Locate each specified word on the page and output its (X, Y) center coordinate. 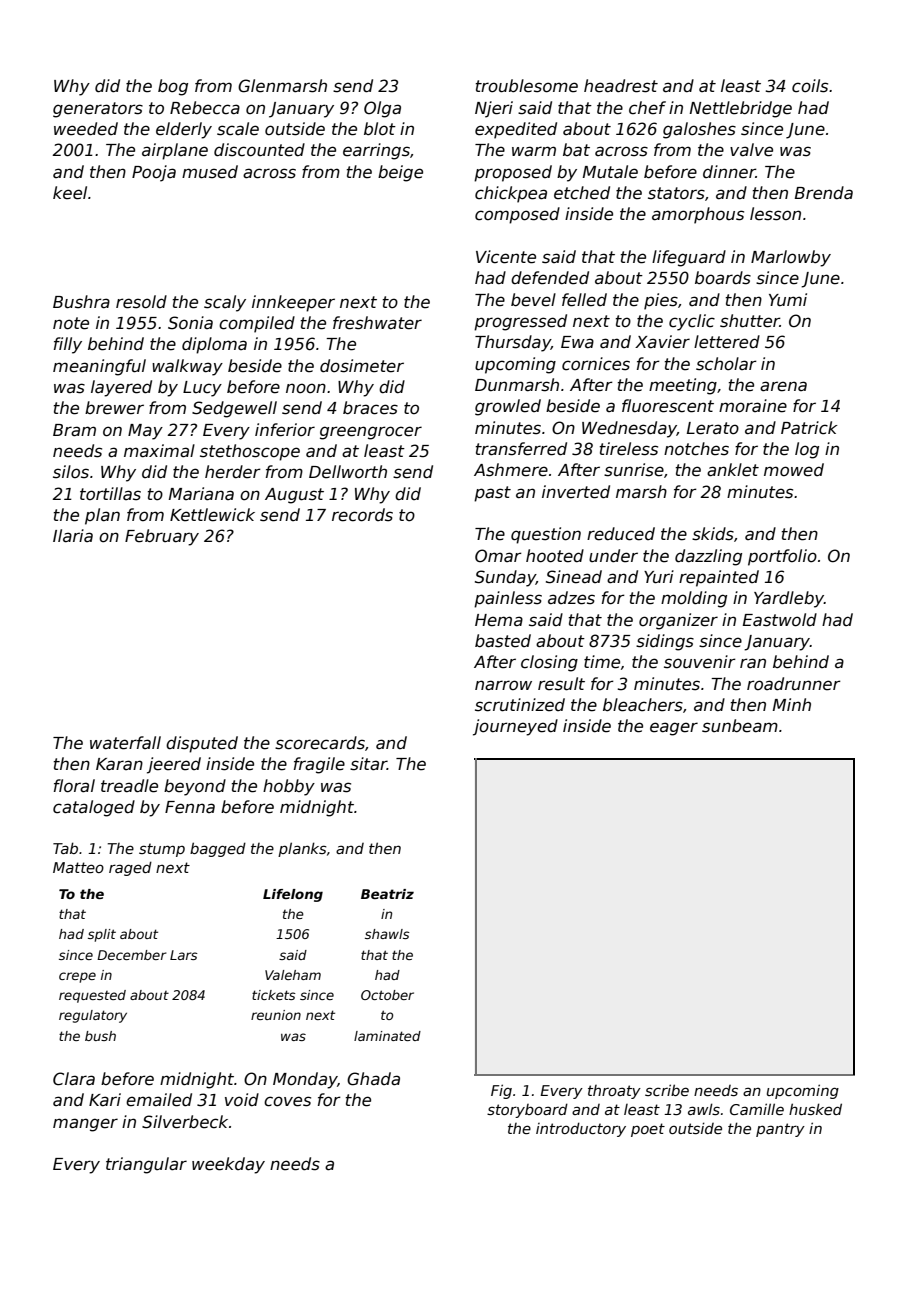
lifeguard (689, 258)
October (387, 995)
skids (713, 534)
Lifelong (293, 895)
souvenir (700, 662)
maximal (159, 451)
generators (98, 110)
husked (815, 1109)
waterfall (125, 743)
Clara (74, 1079)
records (362, 515)
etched (582, 193)
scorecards (320, 743)
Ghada (373, 1079)
